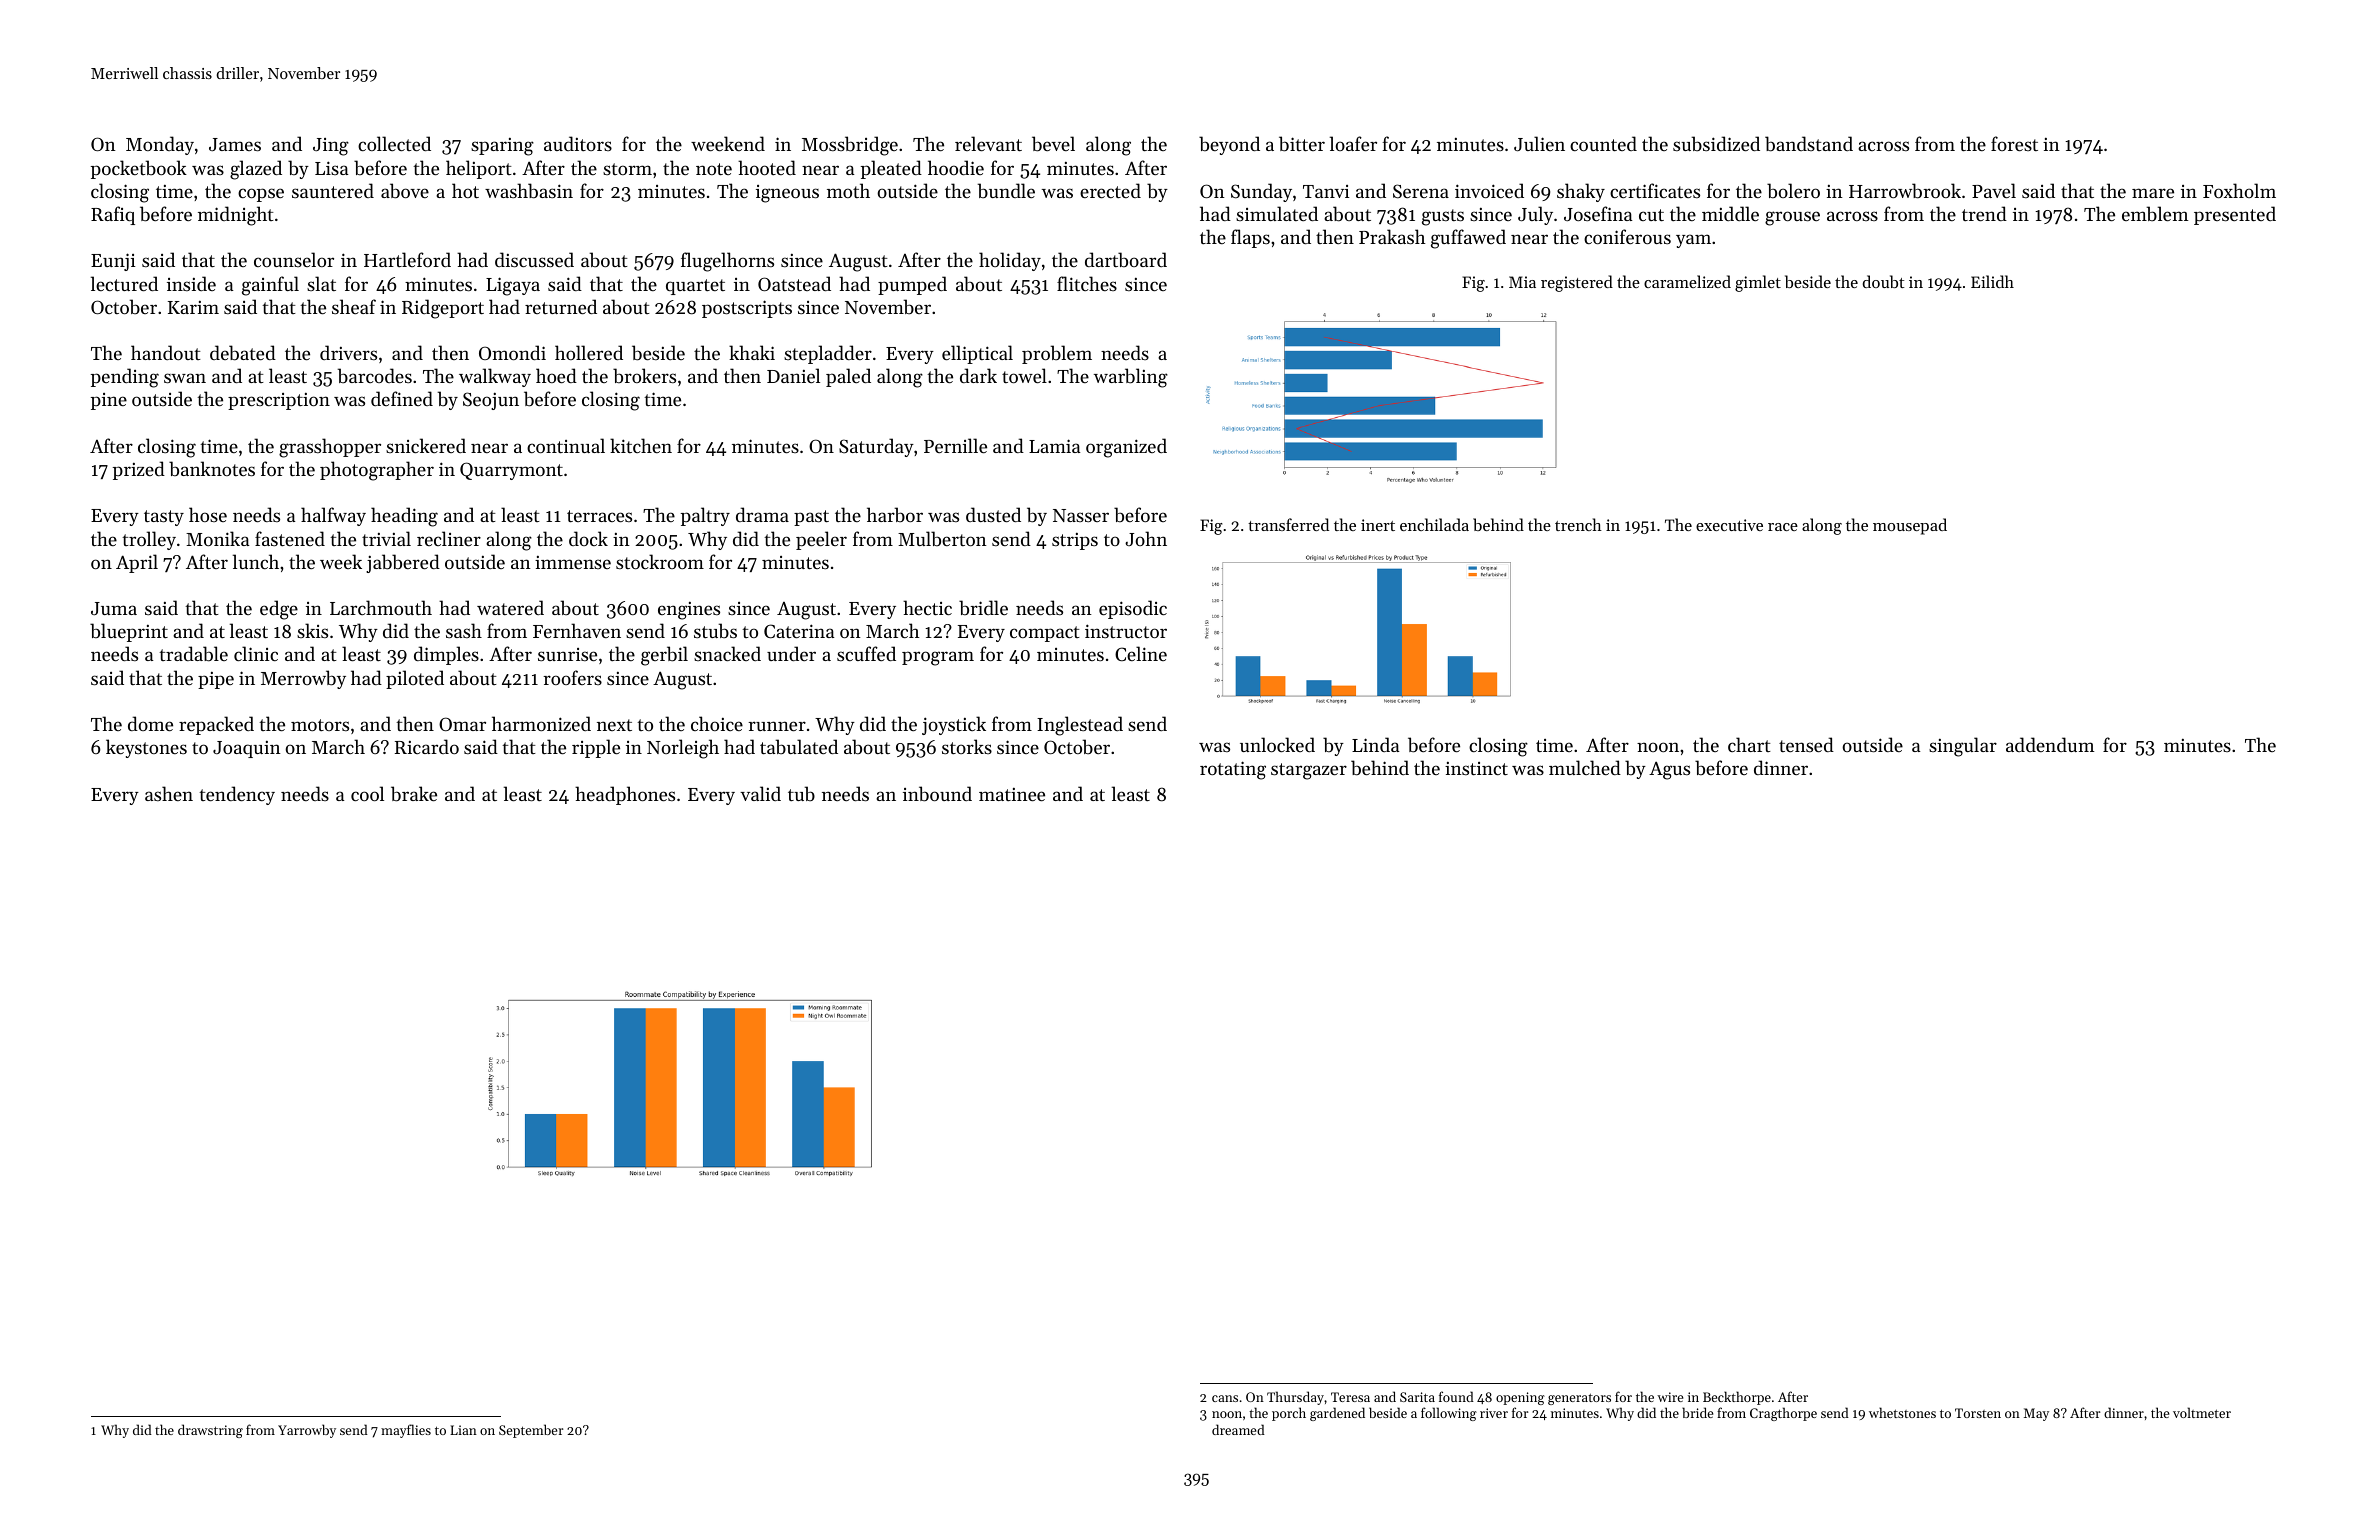  Describe the element at coordinates (2014, 143) in the screenshot. I see `forest` at that location.
